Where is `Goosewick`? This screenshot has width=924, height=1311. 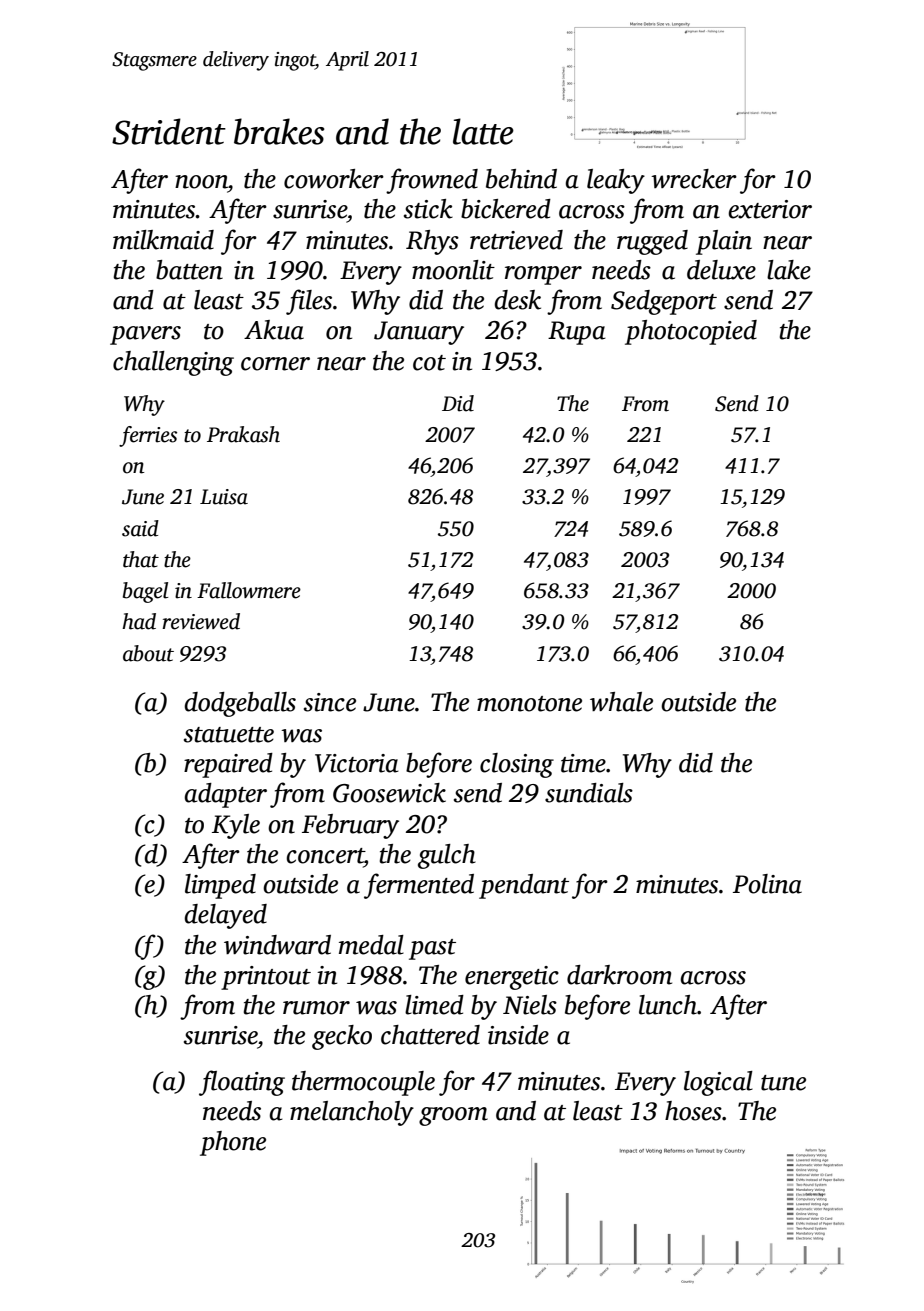
Goosewick is located at coordinates (389, 793).
